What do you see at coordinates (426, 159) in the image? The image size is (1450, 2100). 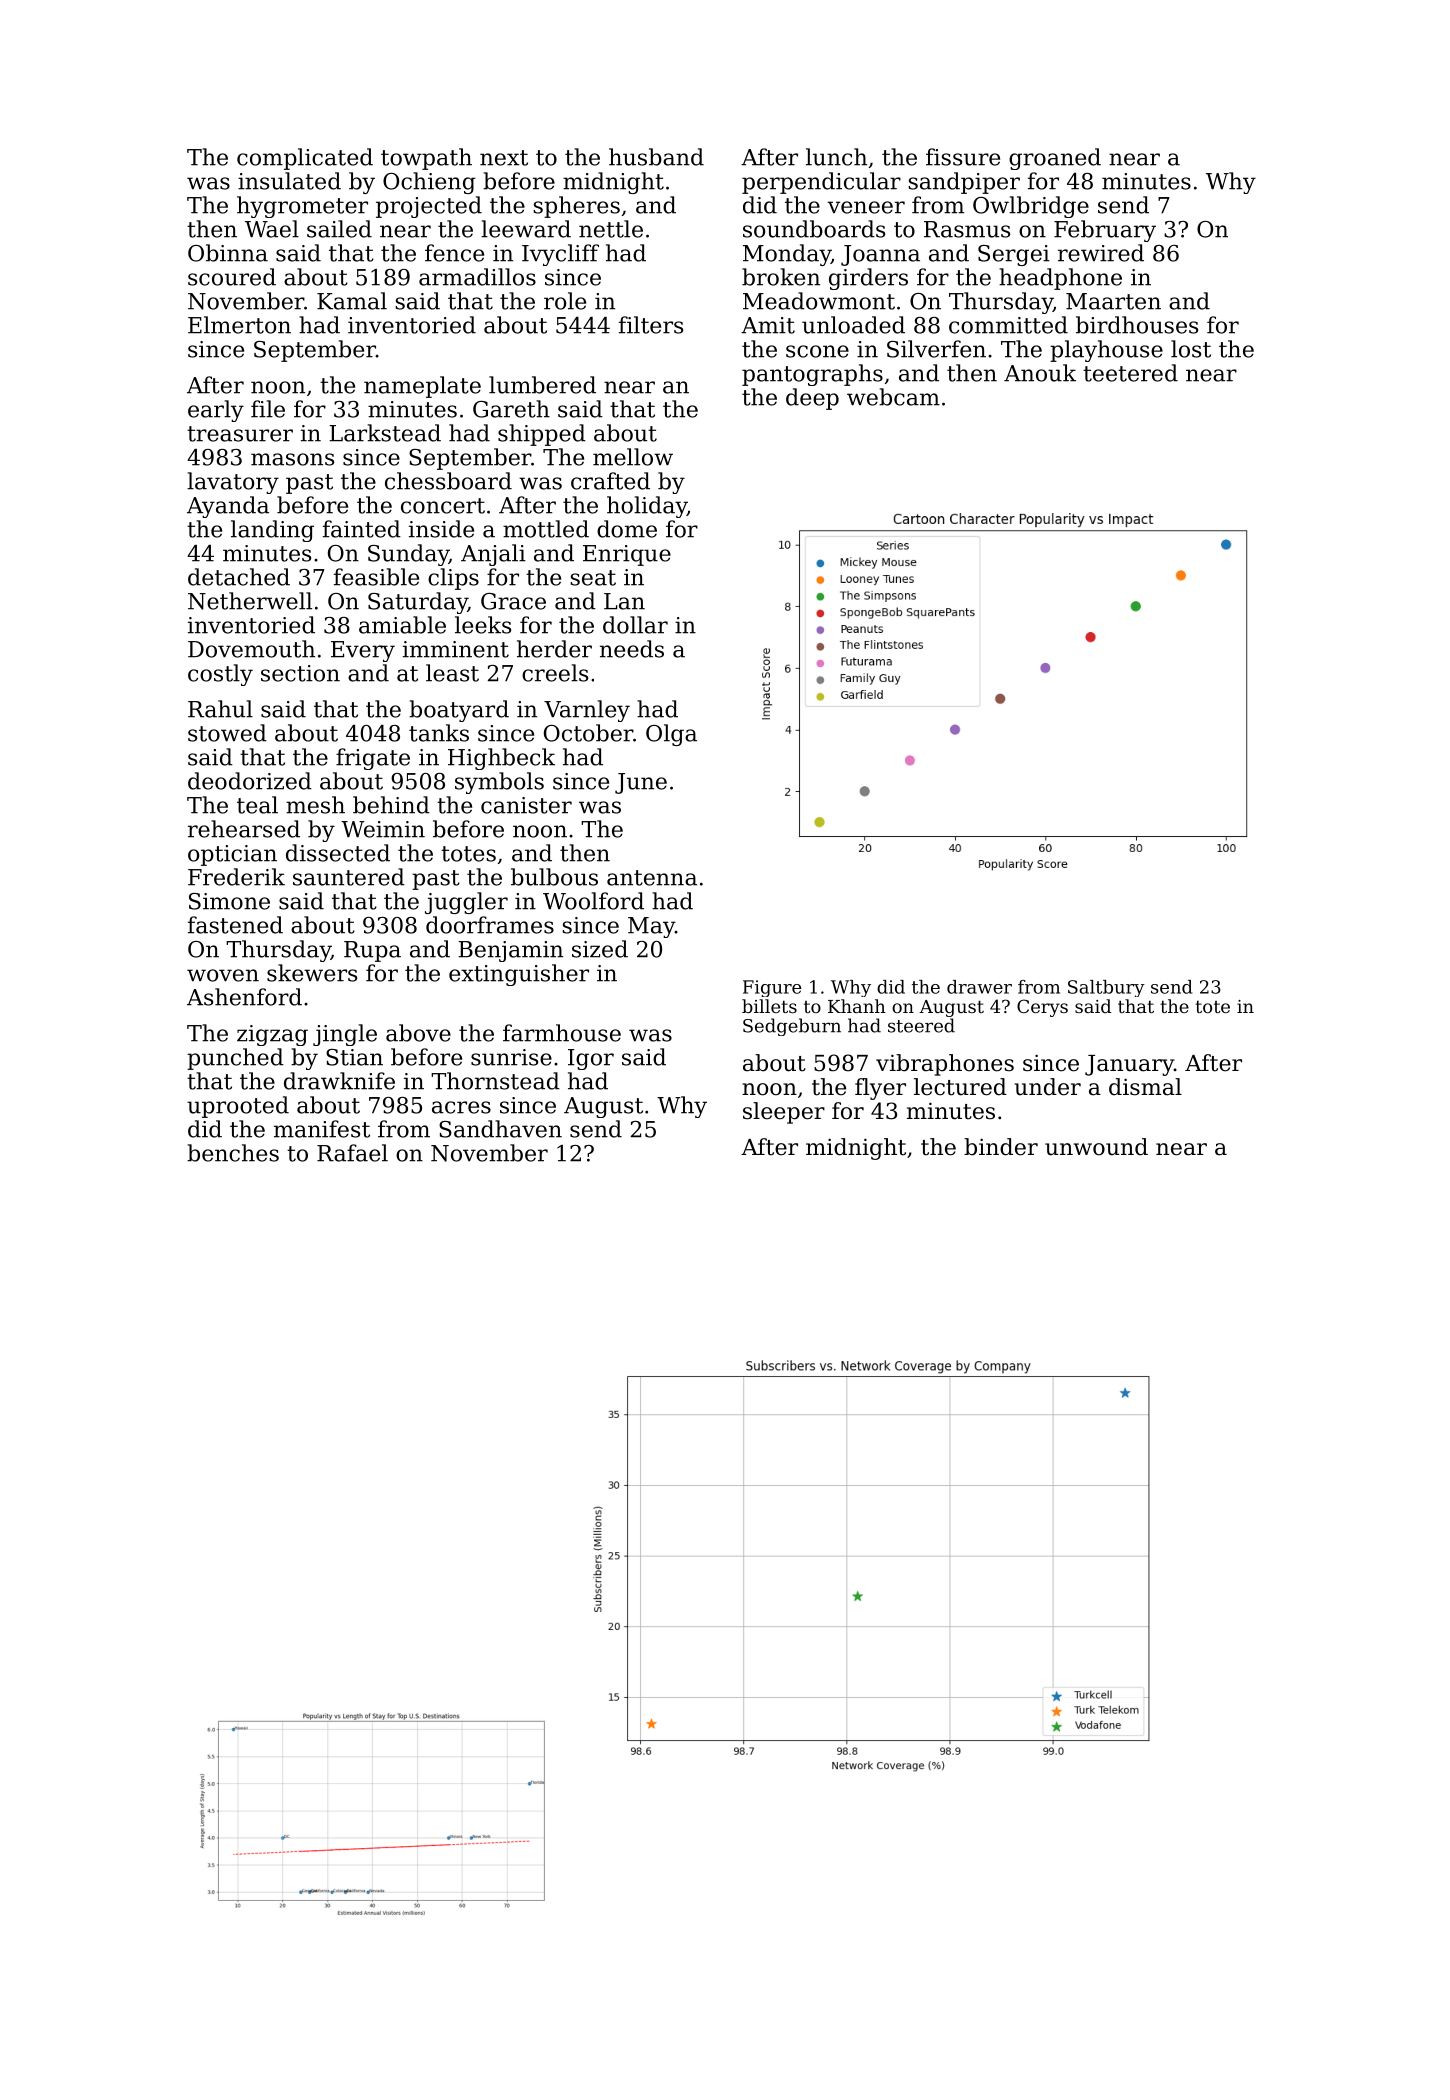 I see `towpath` at bounding box center [426, 159].
